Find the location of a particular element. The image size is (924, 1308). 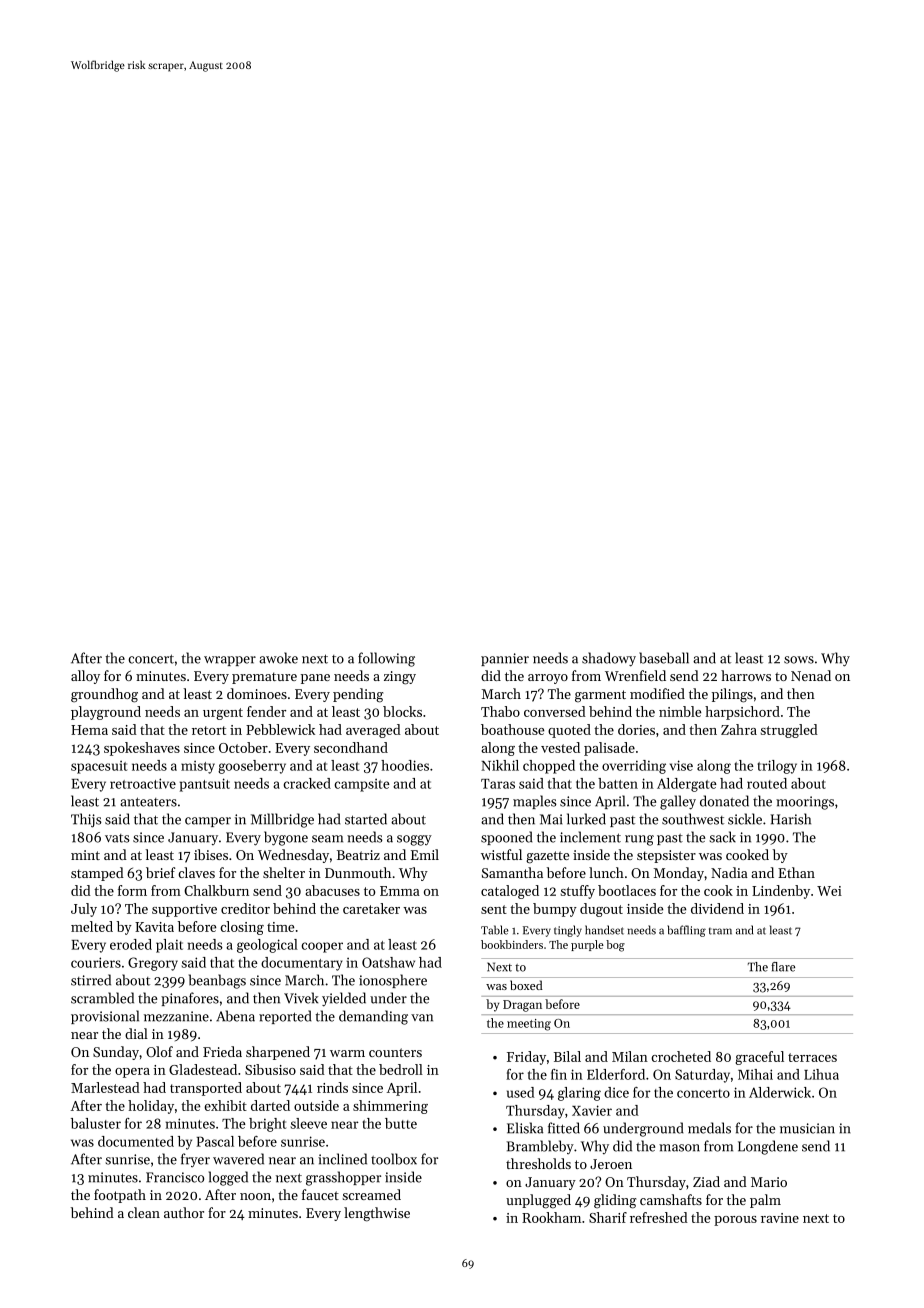

ibises is located at coordinates (211, 854).
